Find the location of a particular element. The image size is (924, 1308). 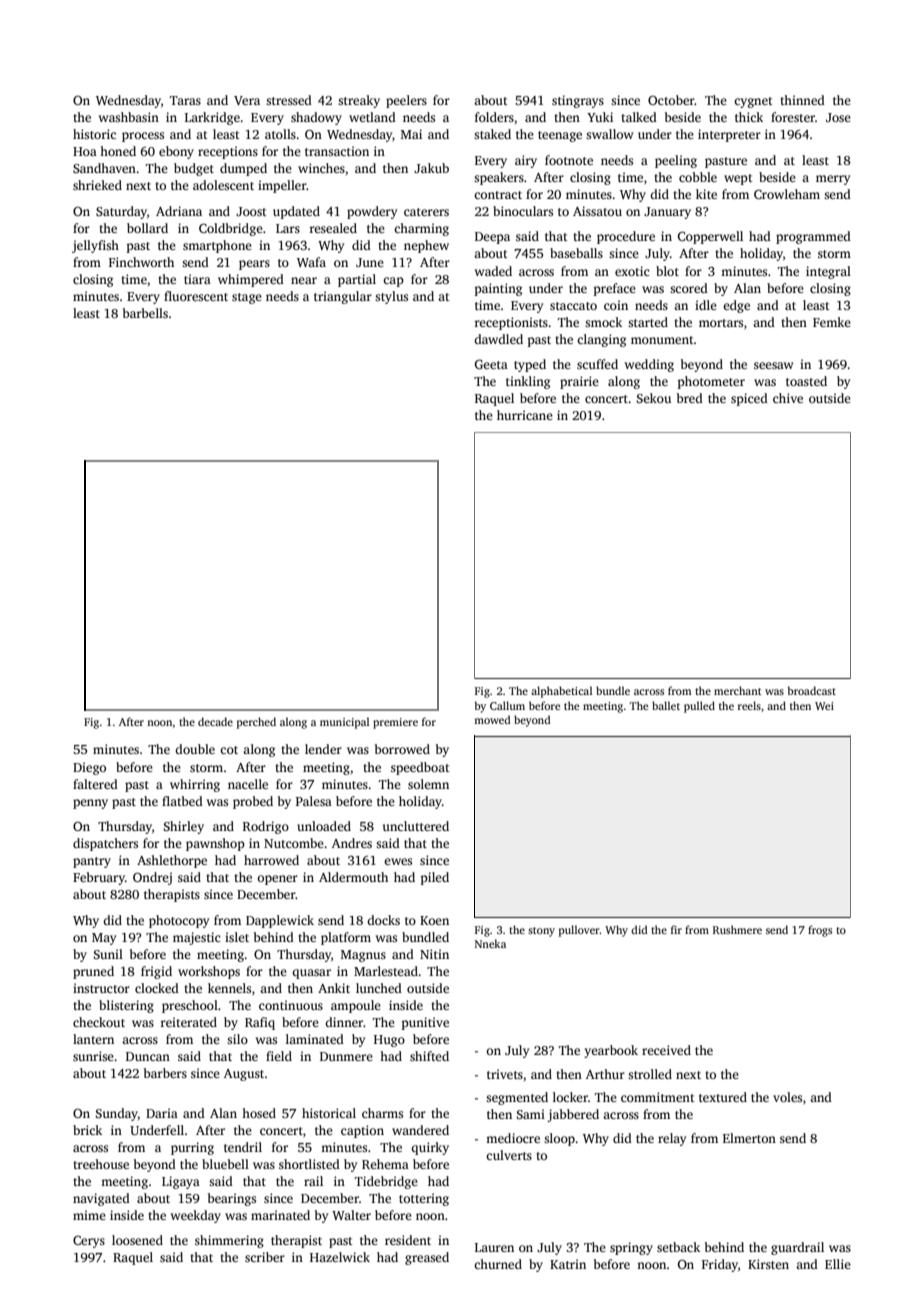

greased is located at coordinates (427, 1258).
